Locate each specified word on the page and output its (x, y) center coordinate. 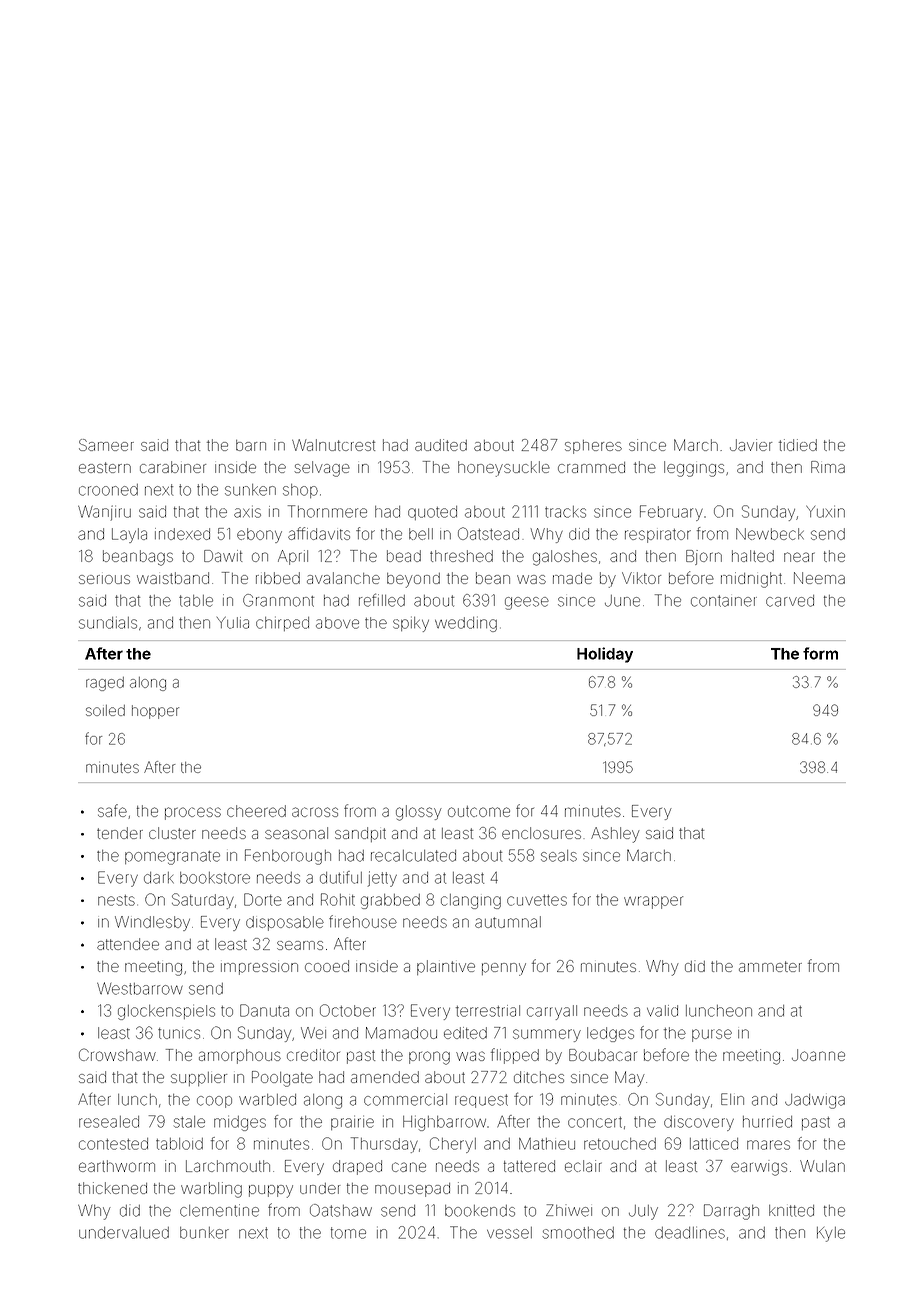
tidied (798, 445)
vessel (509, 1233)
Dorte (263, 899)
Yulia (233, 622)
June (622, 601)
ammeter (770, 966)
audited (441, 445)
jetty (382, 879)
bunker (204, 1233)
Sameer (106, 445)
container (724, 601)
